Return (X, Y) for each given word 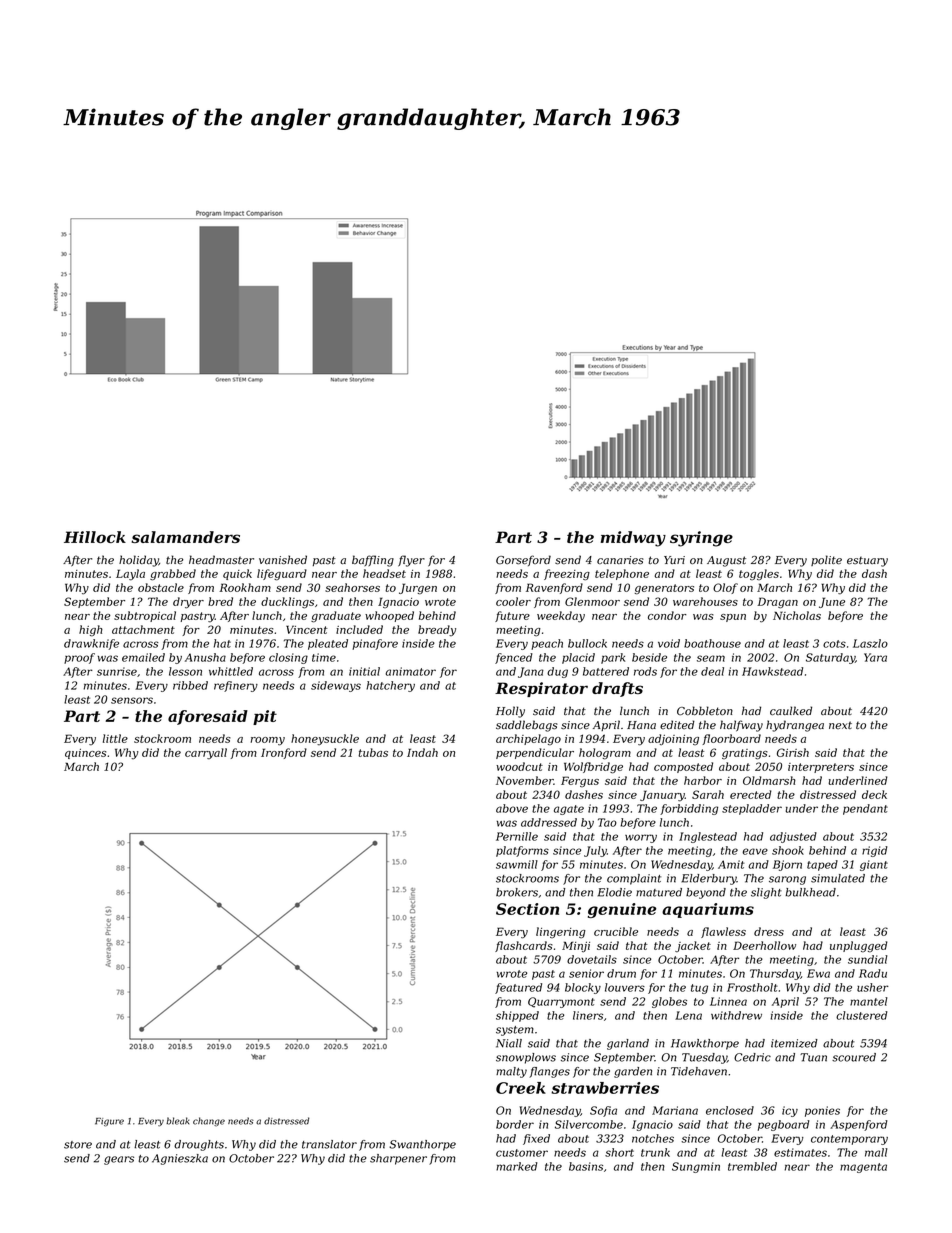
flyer (411, 561)
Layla (130, 575)
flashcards (524, 946)
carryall (206, 754)
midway (633, 539)
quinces (85, 754)
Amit (731, 864)
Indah (422, 752)
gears (119, 1160)
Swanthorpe (422, 1145)
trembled (752, 1166)
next (840, 725)
